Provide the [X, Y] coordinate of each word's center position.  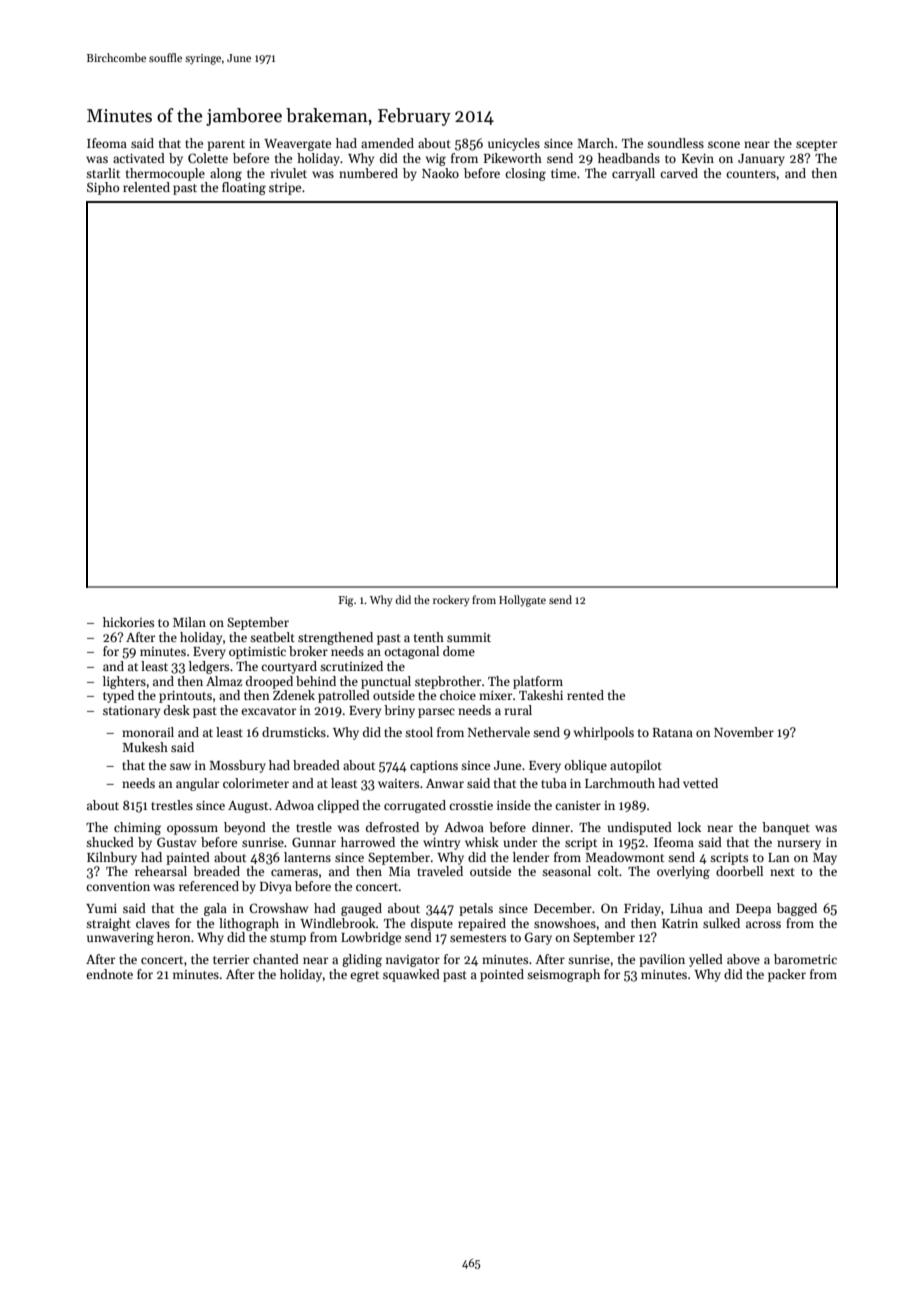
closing [525, 174]
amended [387, 143]
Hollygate [522, 601]
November [744, 732]
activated [139, 158]
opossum [192, 830]
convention [118, 886]
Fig [346, 601]
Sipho [103, 188]
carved [679, 173]
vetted [700, 783]
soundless [675, 143]
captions [434, 767]
